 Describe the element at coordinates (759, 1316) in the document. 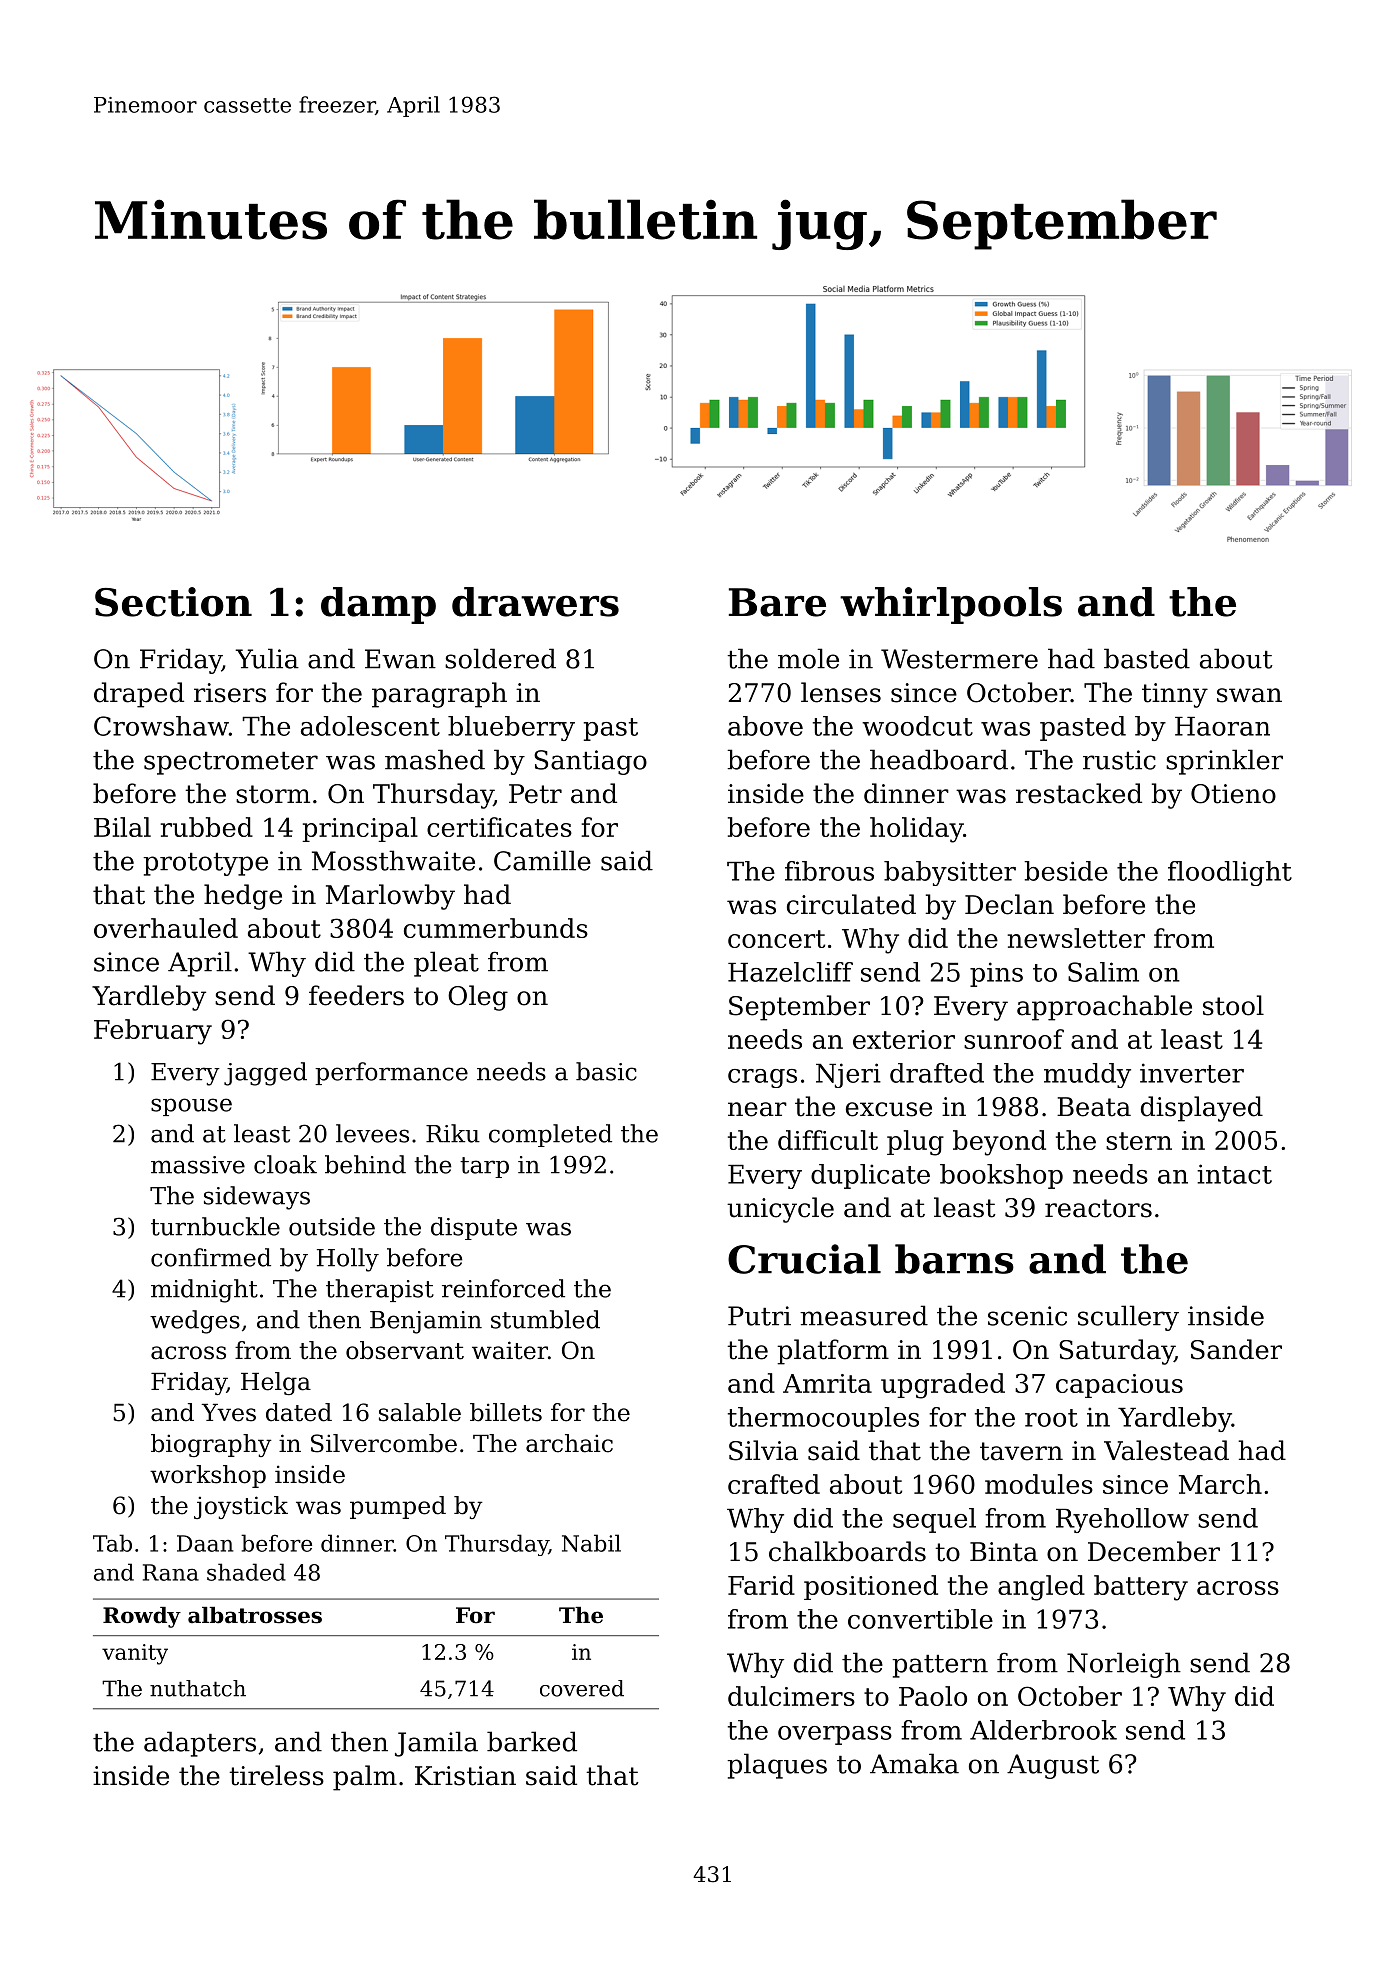

I see `Putri` at that location.
